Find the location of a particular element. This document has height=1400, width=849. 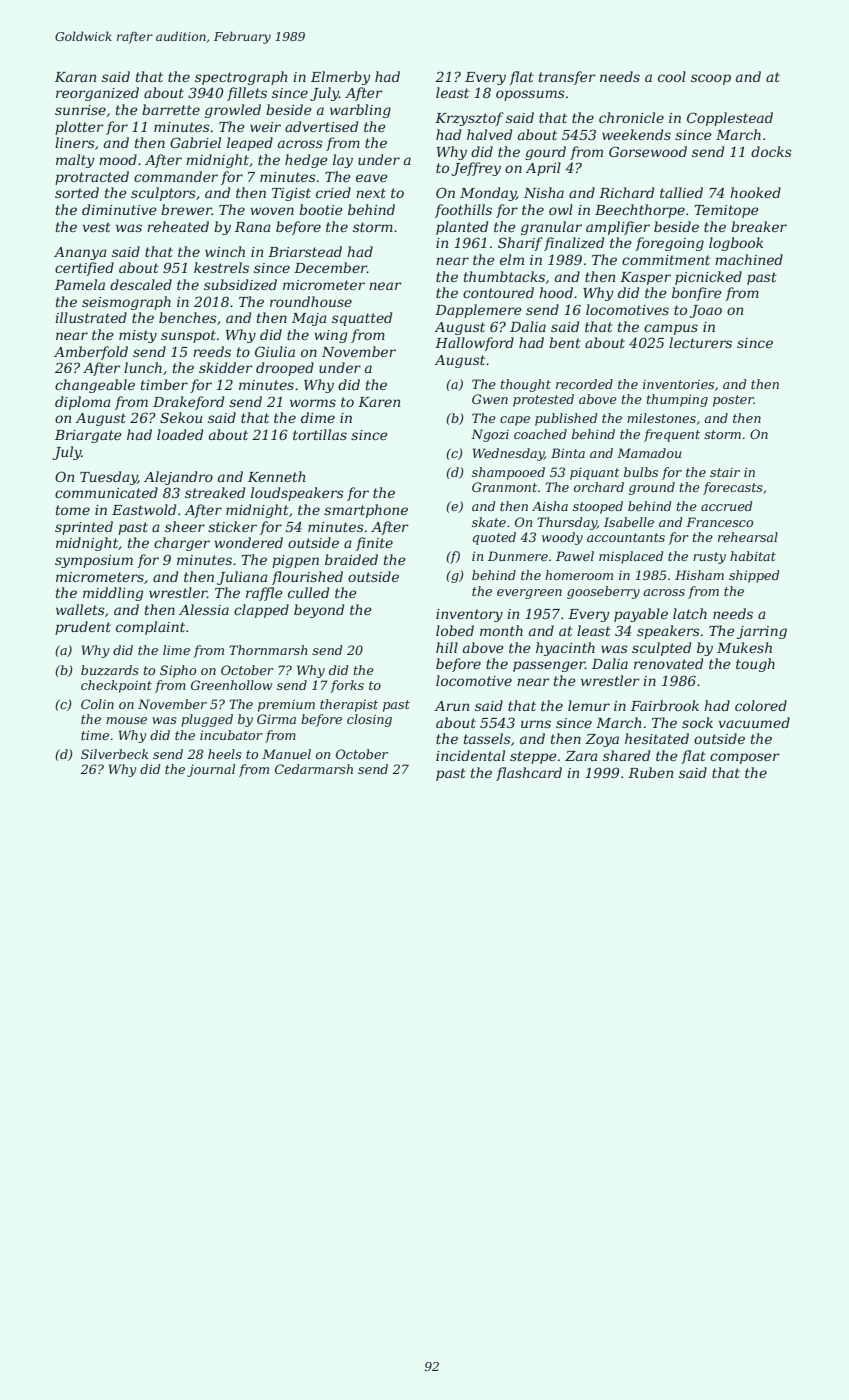

foregoing is located at coordinates (669, 244).
